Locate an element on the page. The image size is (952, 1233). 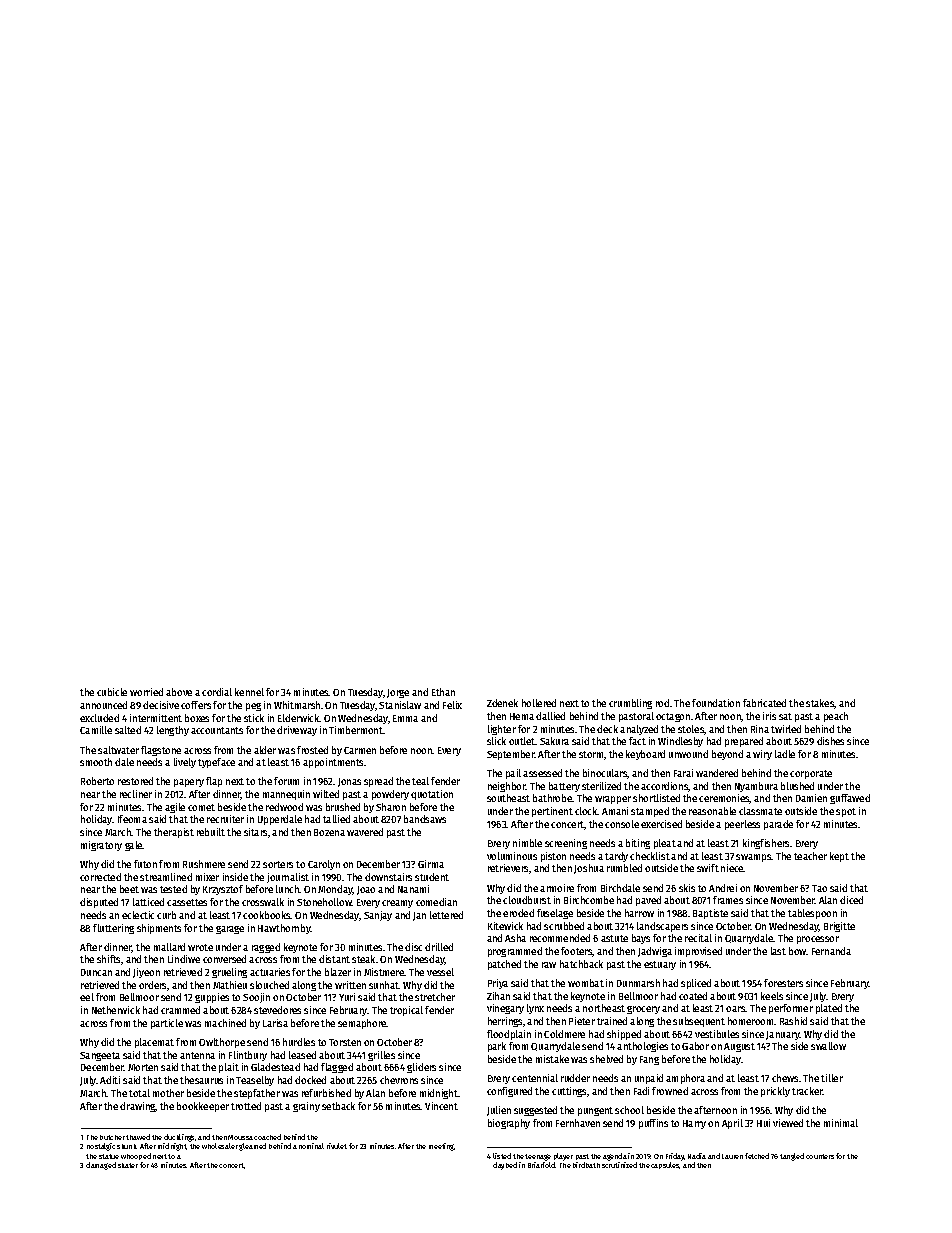
Ethan is located at coordinates (443, 692).
